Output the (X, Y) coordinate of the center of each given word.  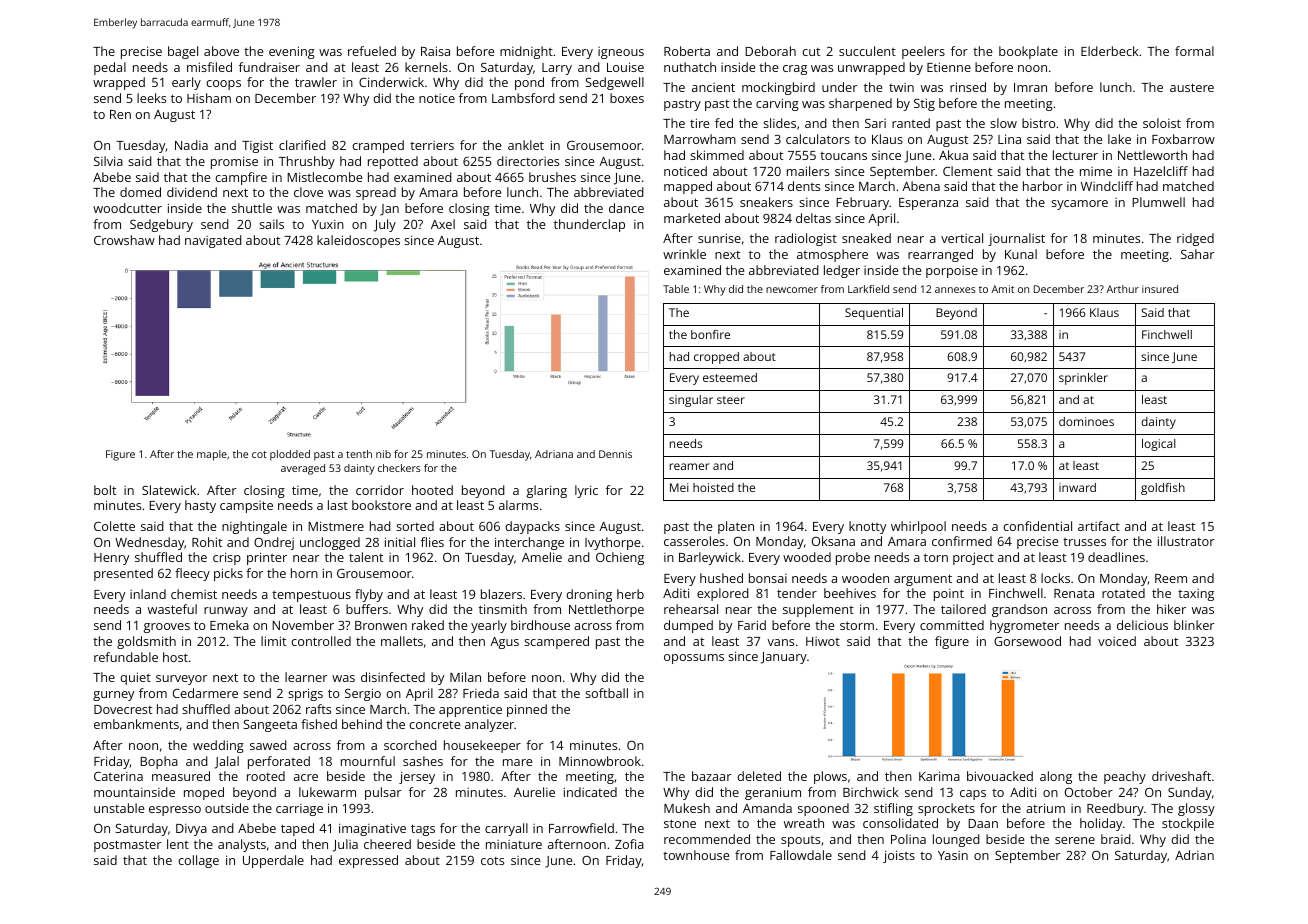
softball (606, 693)
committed (952, 625)
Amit (1002, 289)
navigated (213, 241)
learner (306, 677)
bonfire (710, 334)
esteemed (730, 377)
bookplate (1028, 52)
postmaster (127, 846)
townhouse (696, 855)
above (221, 51)
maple (212, 455)
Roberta (687, 51)
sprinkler (1083, 379)
